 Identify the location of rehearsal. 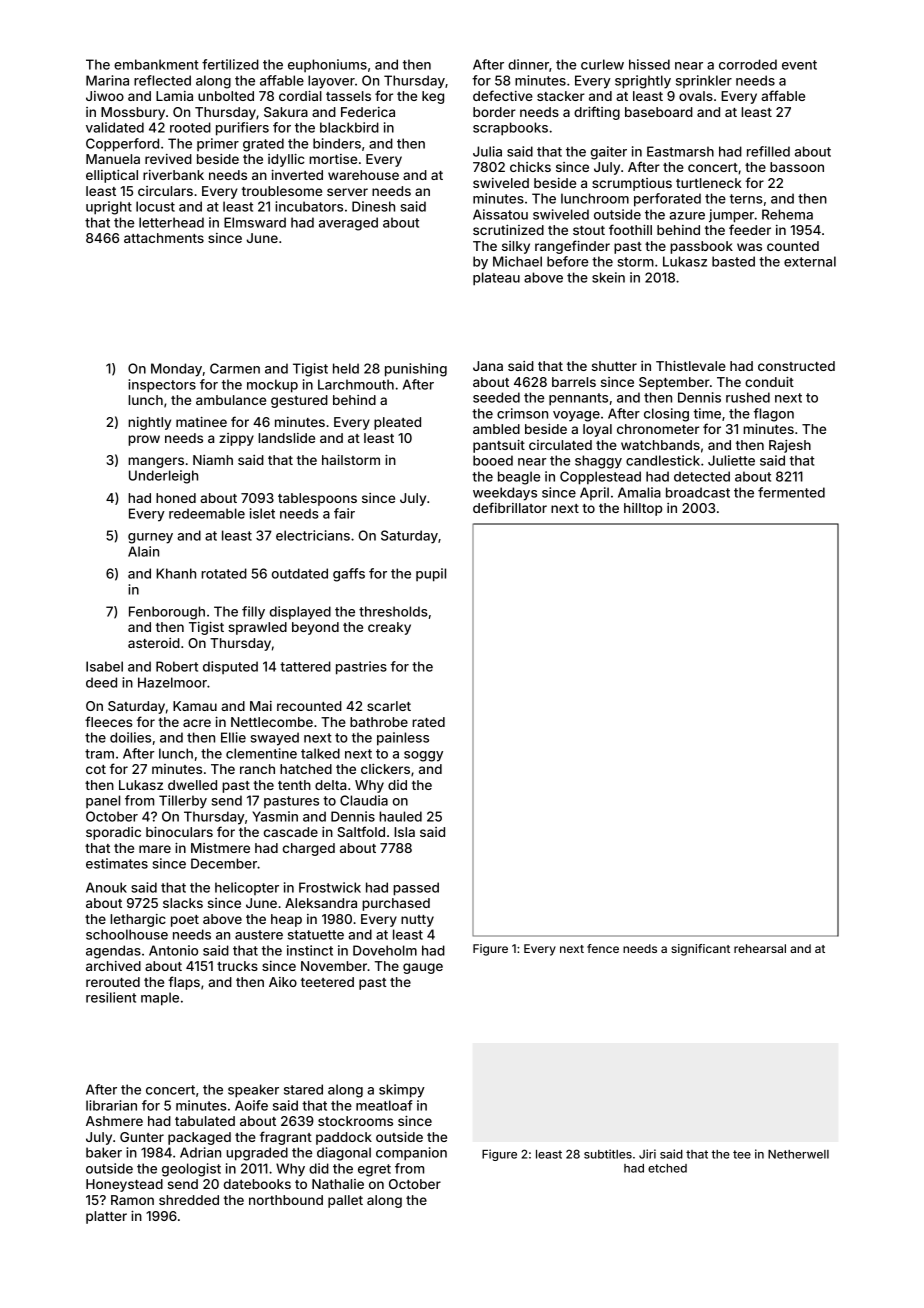
(760, 948).
